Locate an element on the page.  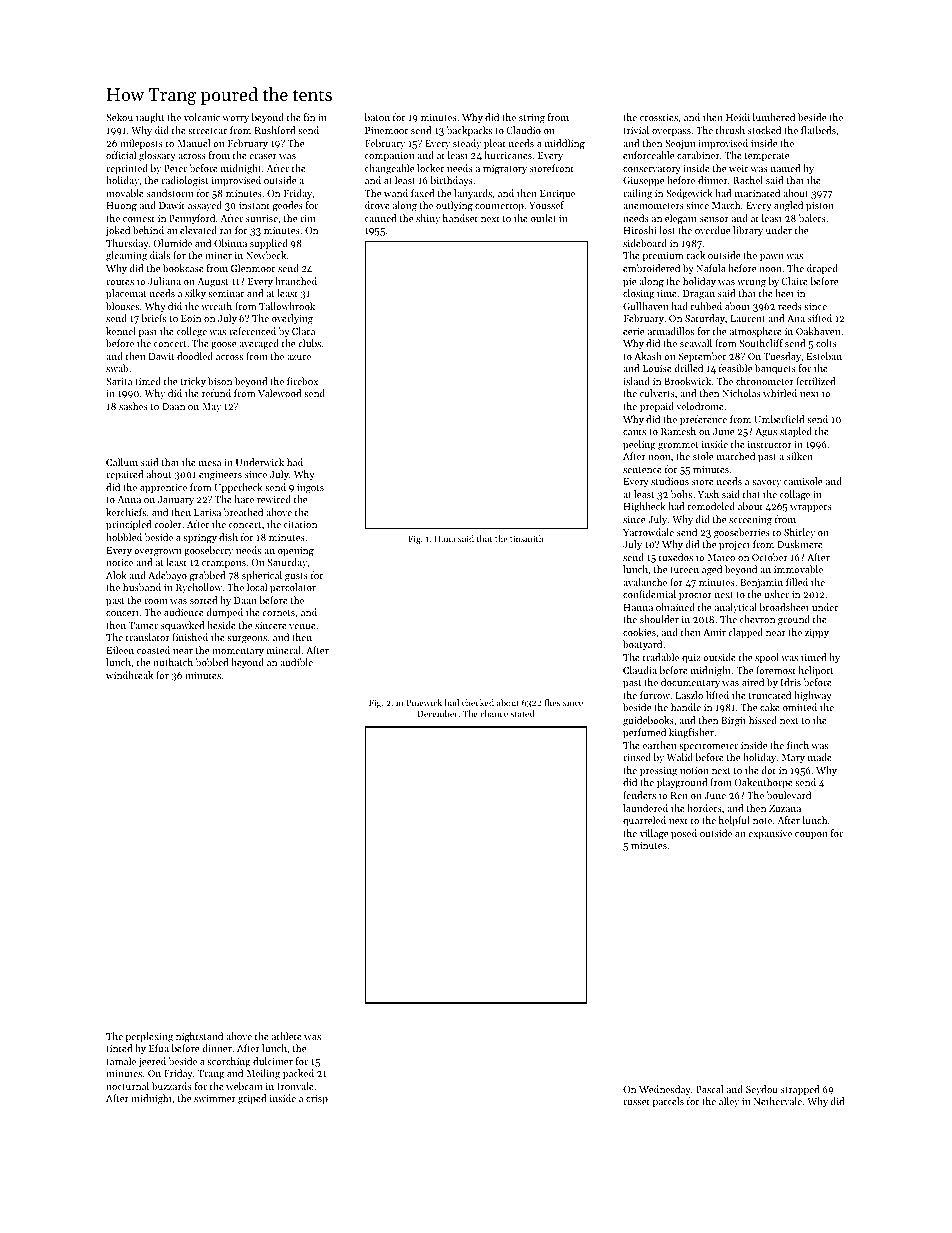
zippy is located at coordinates (817, 633).
